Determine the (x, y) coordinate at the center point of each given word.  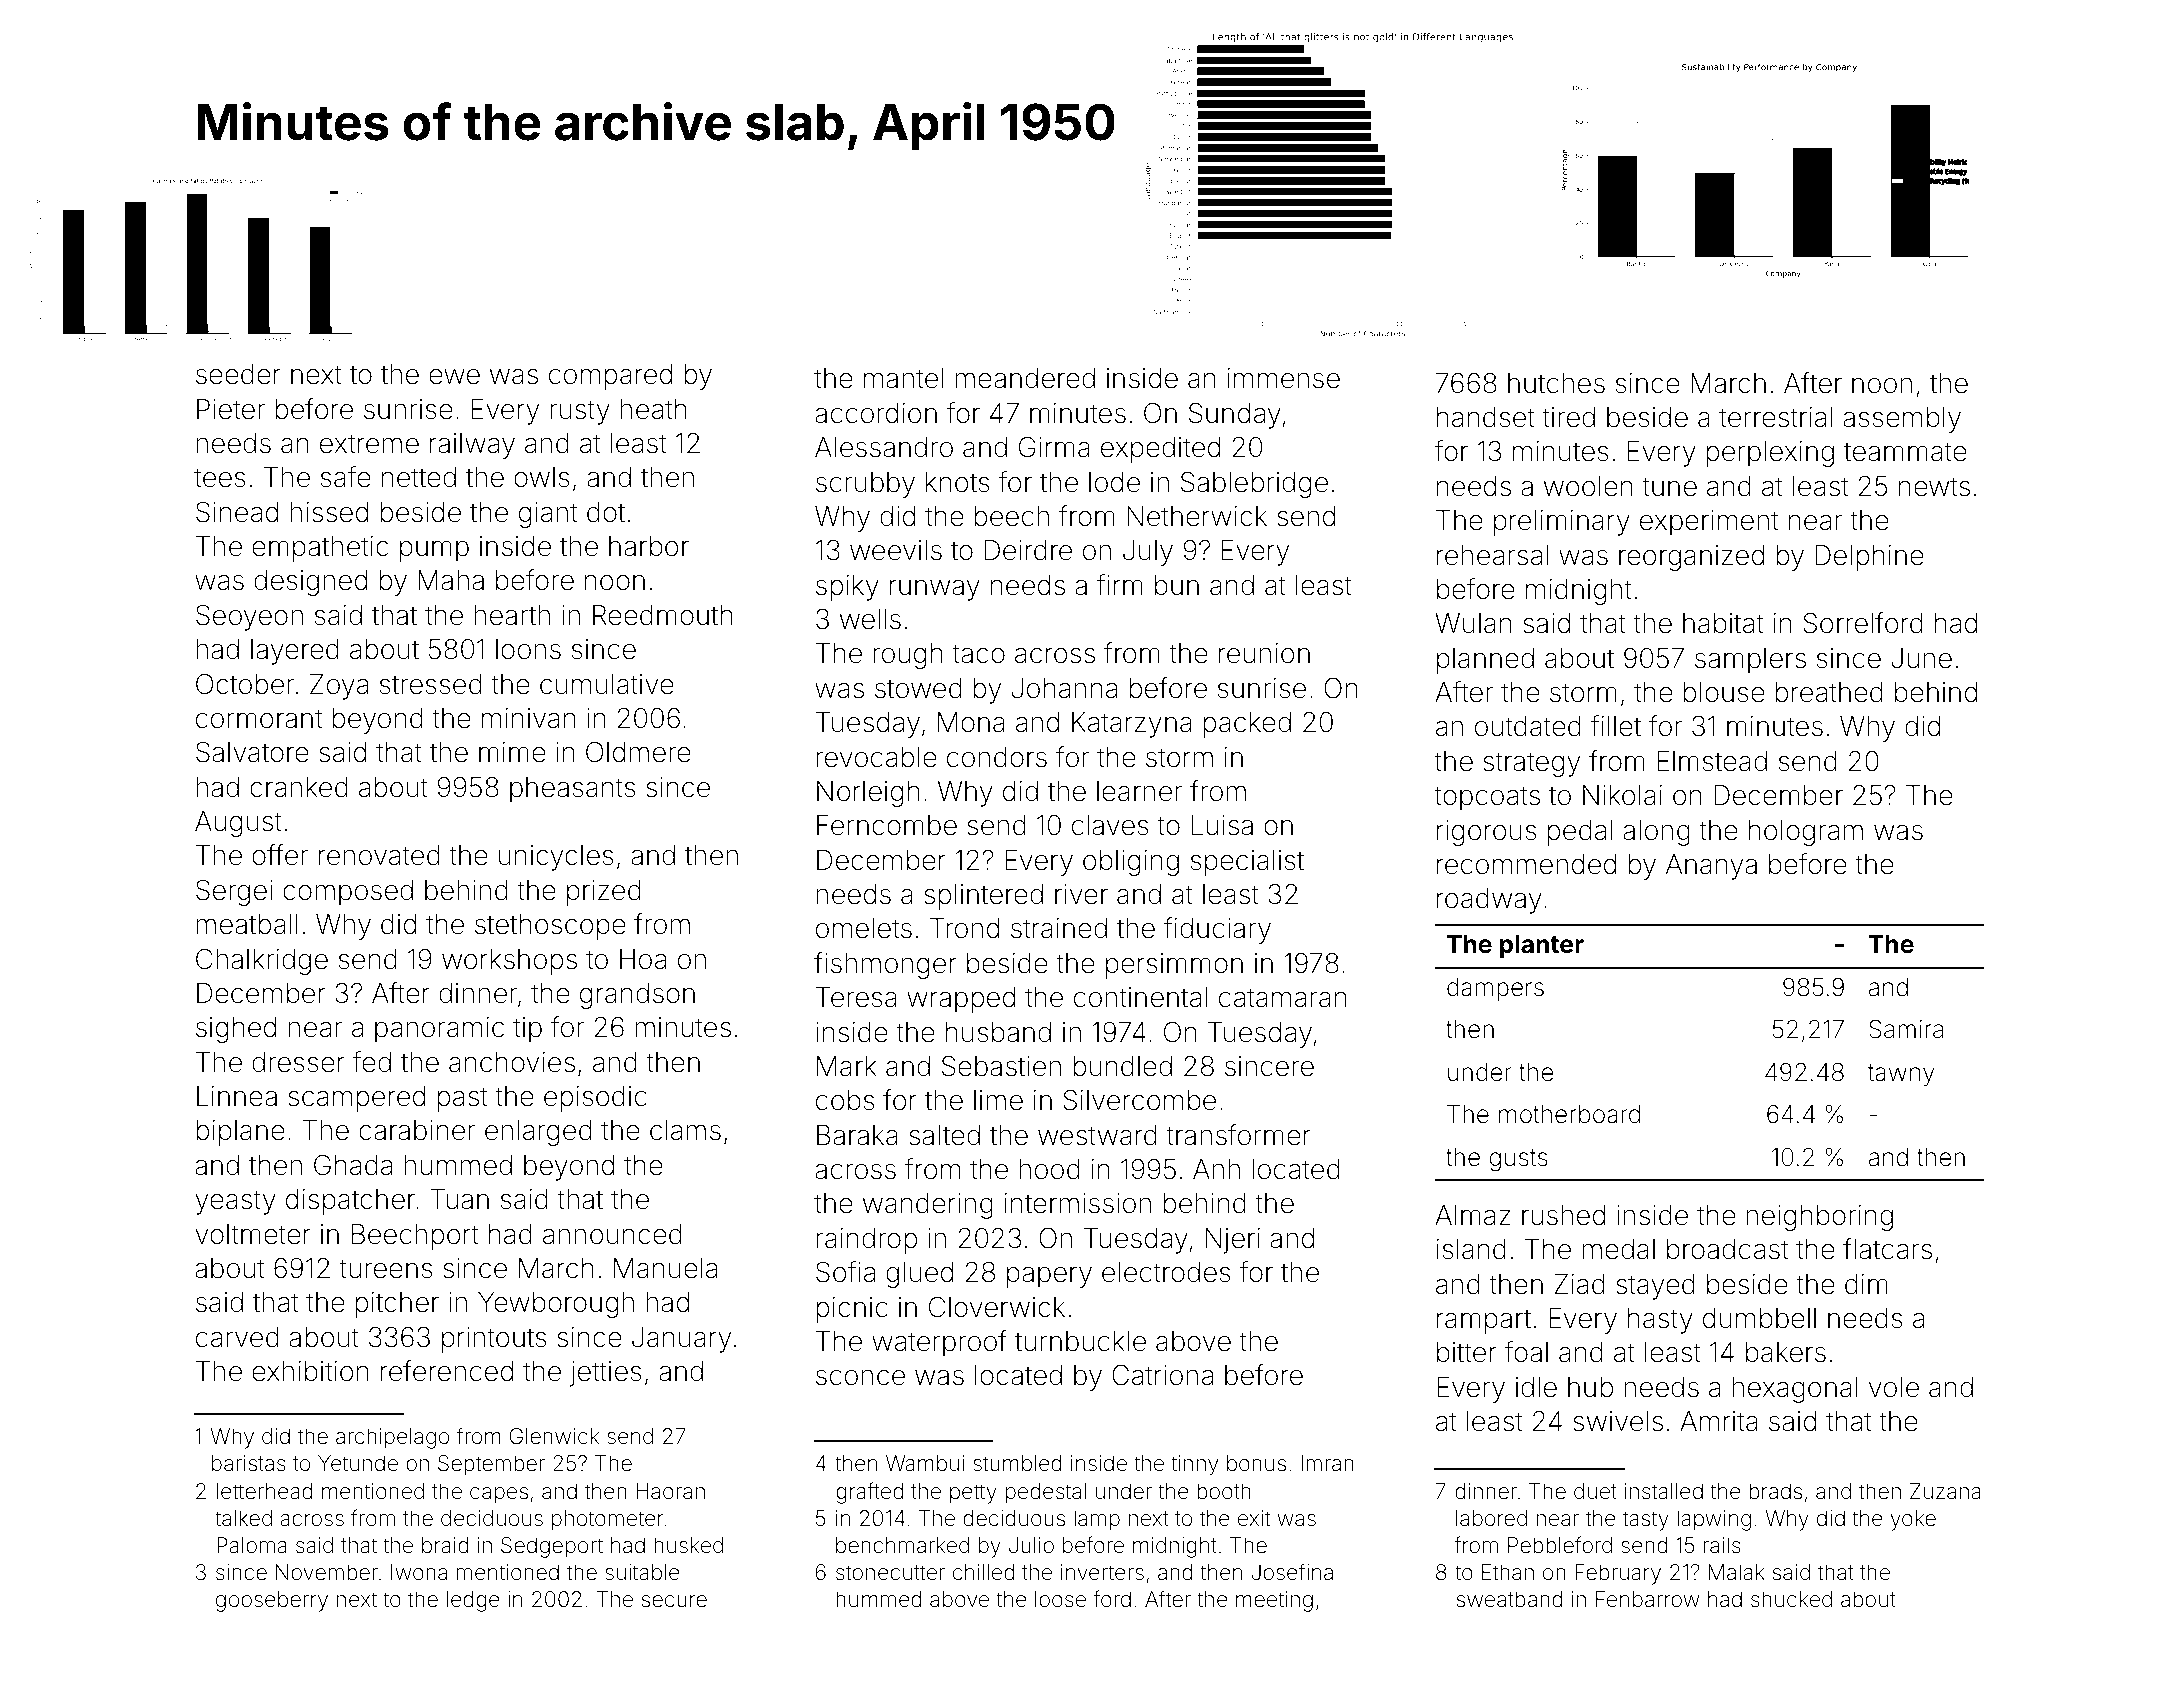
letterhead (265, 1491)
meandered (1025, 378)
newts (1934, 487)
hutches (1556, 383)
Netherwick (1197, 516)
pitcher (397, 1305)
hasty (1660, 1321)
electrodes (1166, 1272)
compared (610, 377)
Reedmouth (663, 615)
